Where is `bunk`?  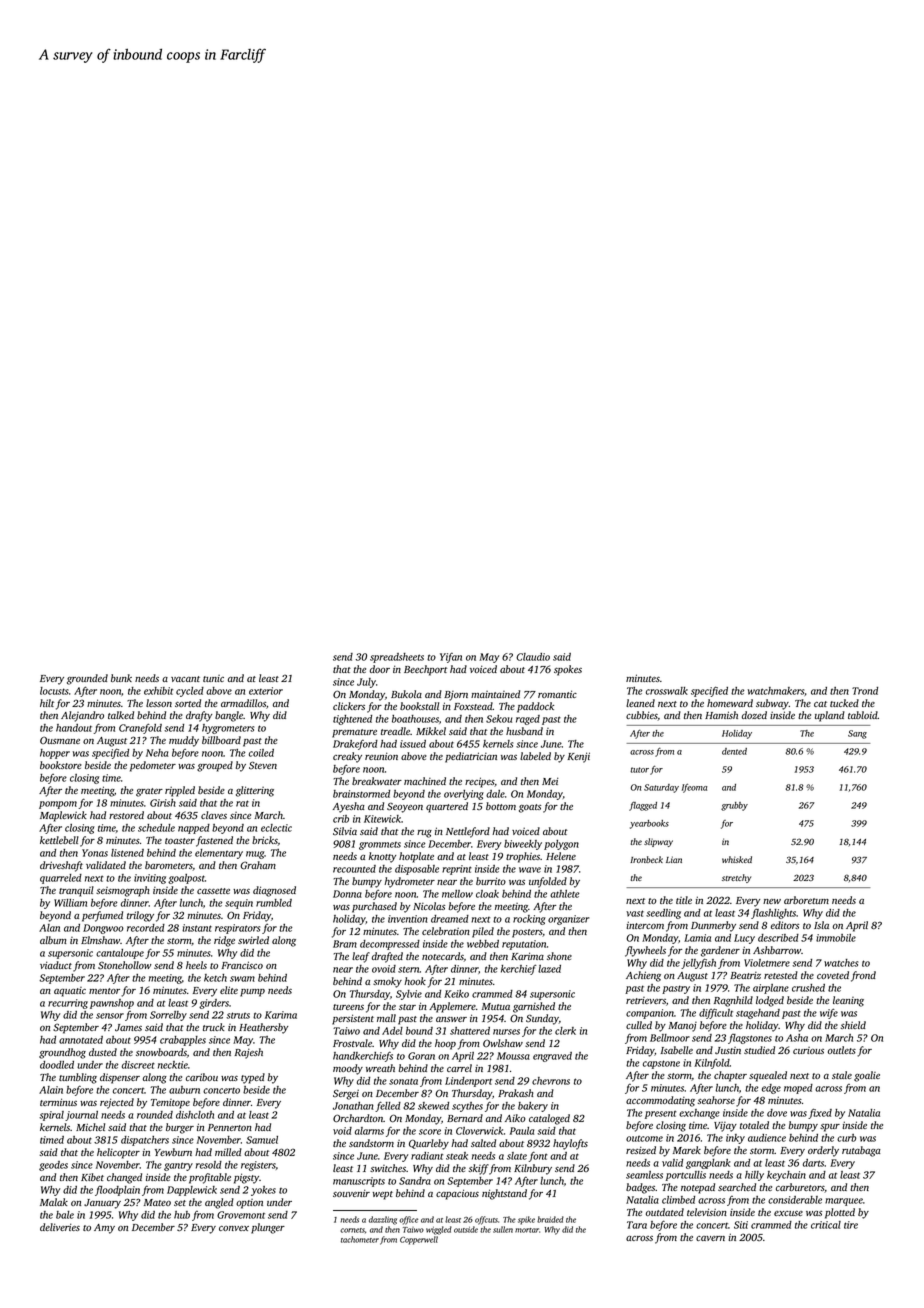 bunk is located at coordinates (121, 678).
